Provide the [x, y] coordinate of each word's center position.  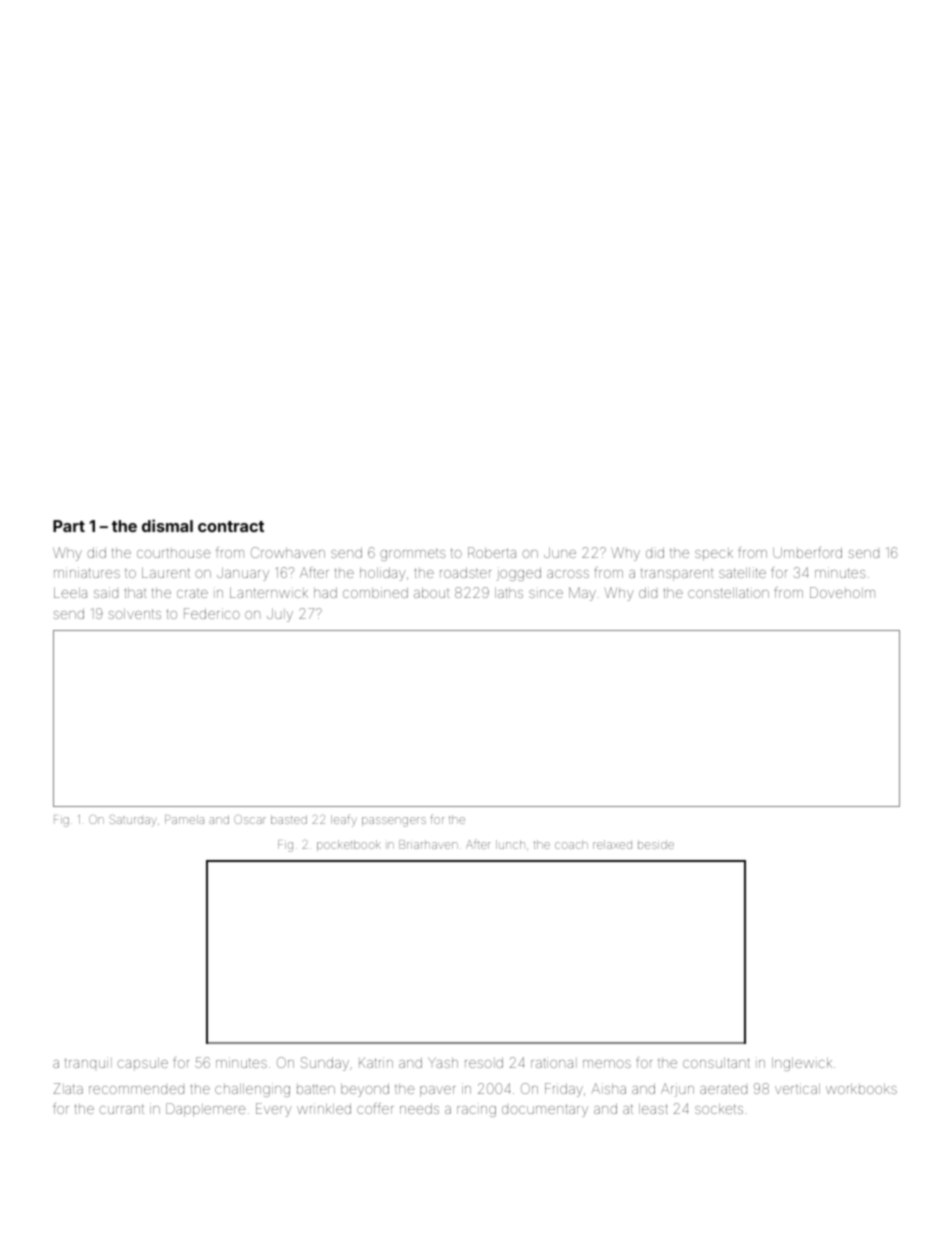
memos [607, 1064]
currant [121, 1109]
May [582, 594]
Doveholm [842, 592]
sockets [719, 1109]
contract [231, 526]
